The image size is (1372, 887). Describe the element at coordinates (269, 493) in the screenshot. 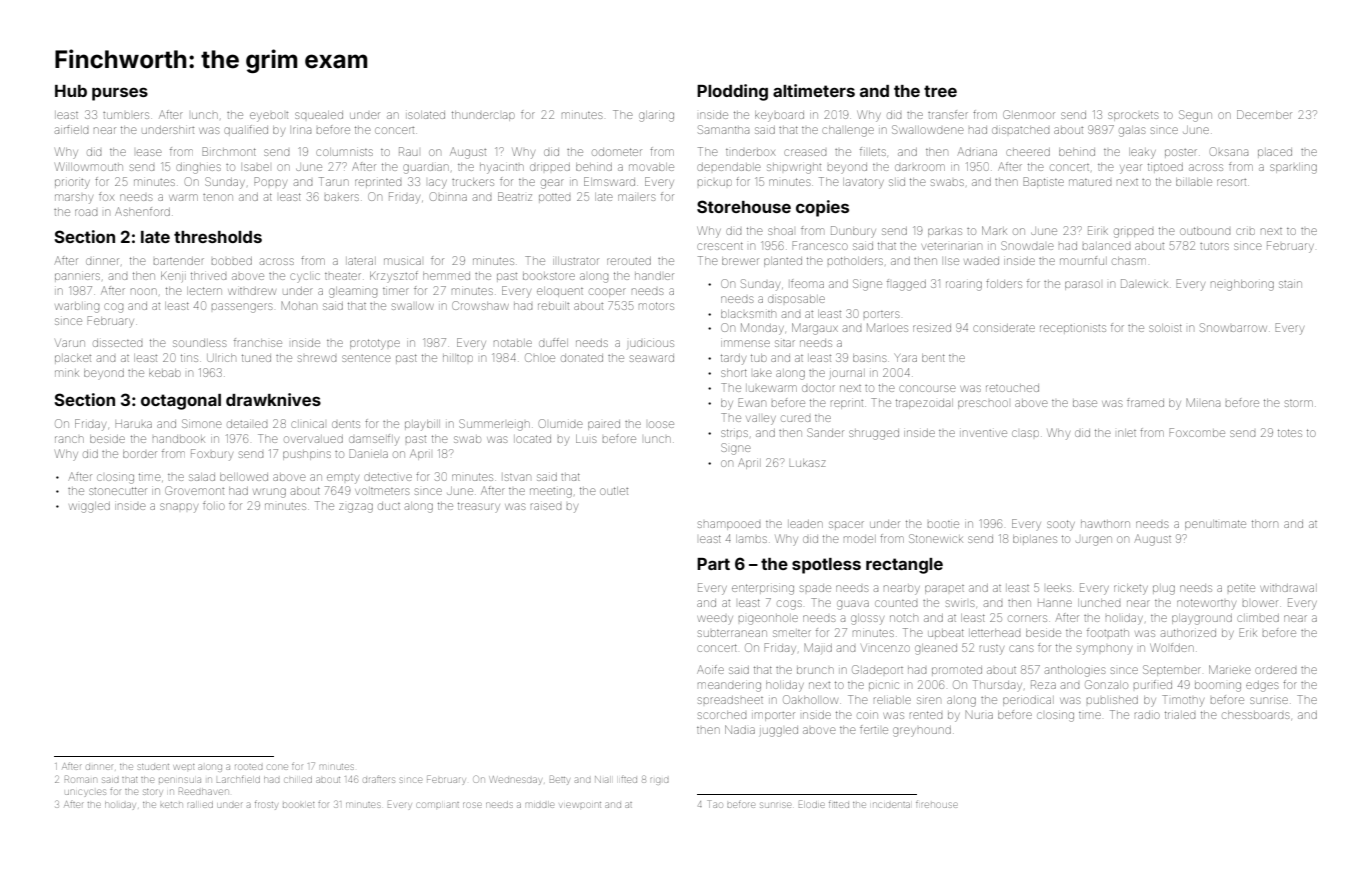

I see `wrung` at that location.
